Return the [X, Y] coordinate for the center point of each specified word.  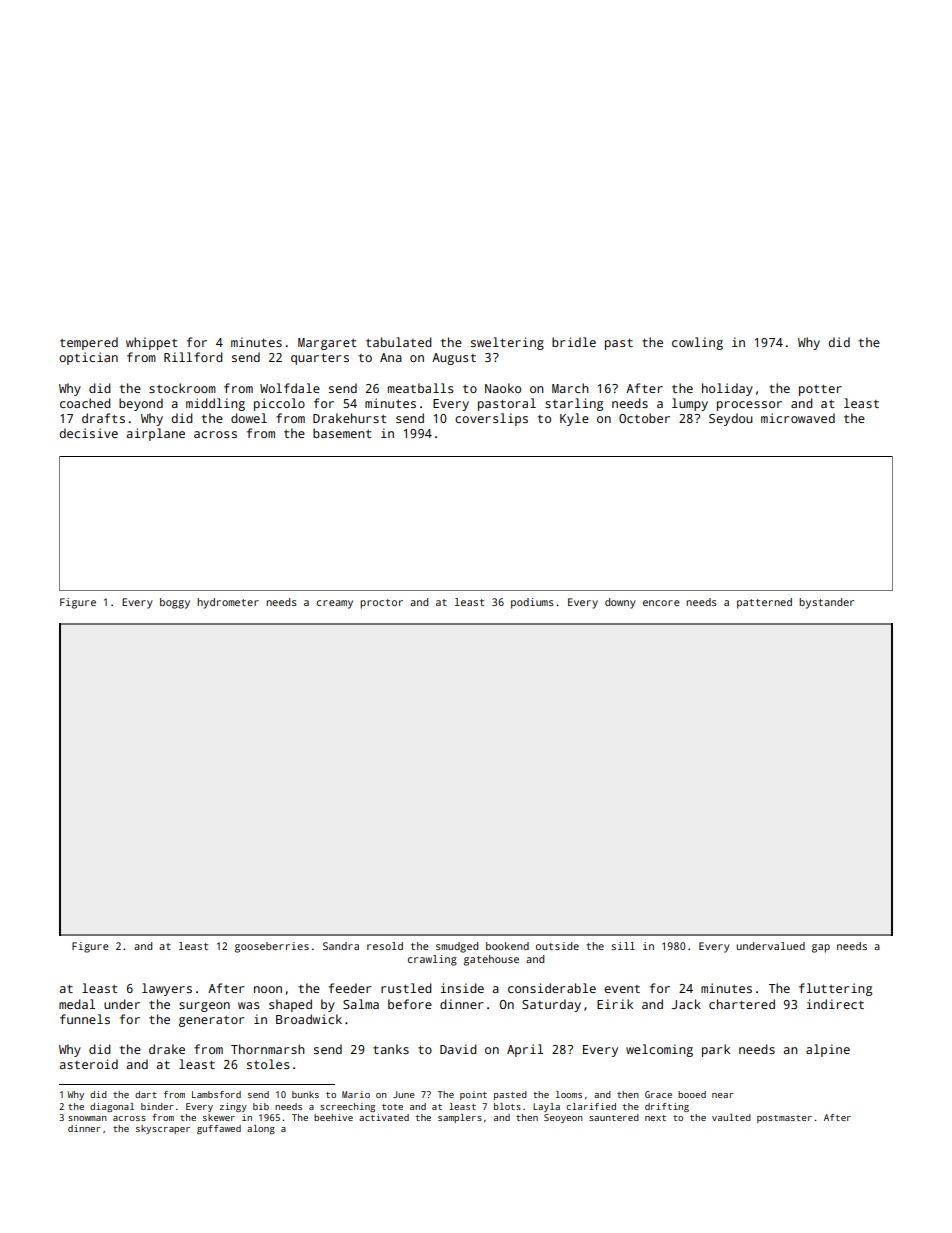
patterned [764, 603]
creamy [335, 604]
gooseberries [272, 947]
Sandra [341, 946]
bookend [507, 946]
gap [821, 948]
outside [557, 946]
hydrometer [228, 603]
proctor [381, 604]
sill [623, 946]
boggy [175, 603]
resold [385, 946]
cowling [697, 343]
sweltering [507, 343]
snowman [87, 1118]
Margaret [327, 344]
